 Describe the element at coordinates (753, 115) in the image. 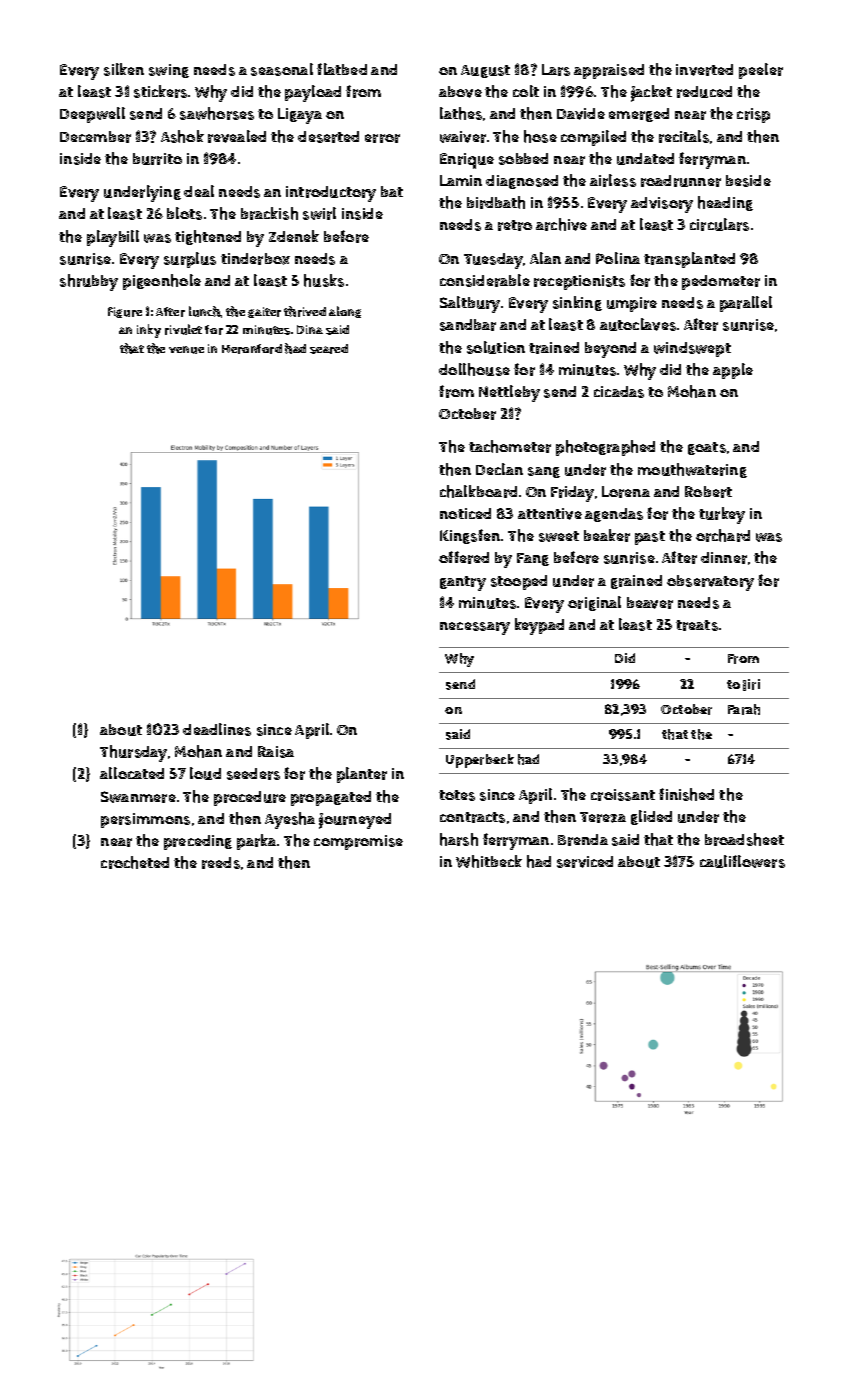

I see `crisp` at that location.
